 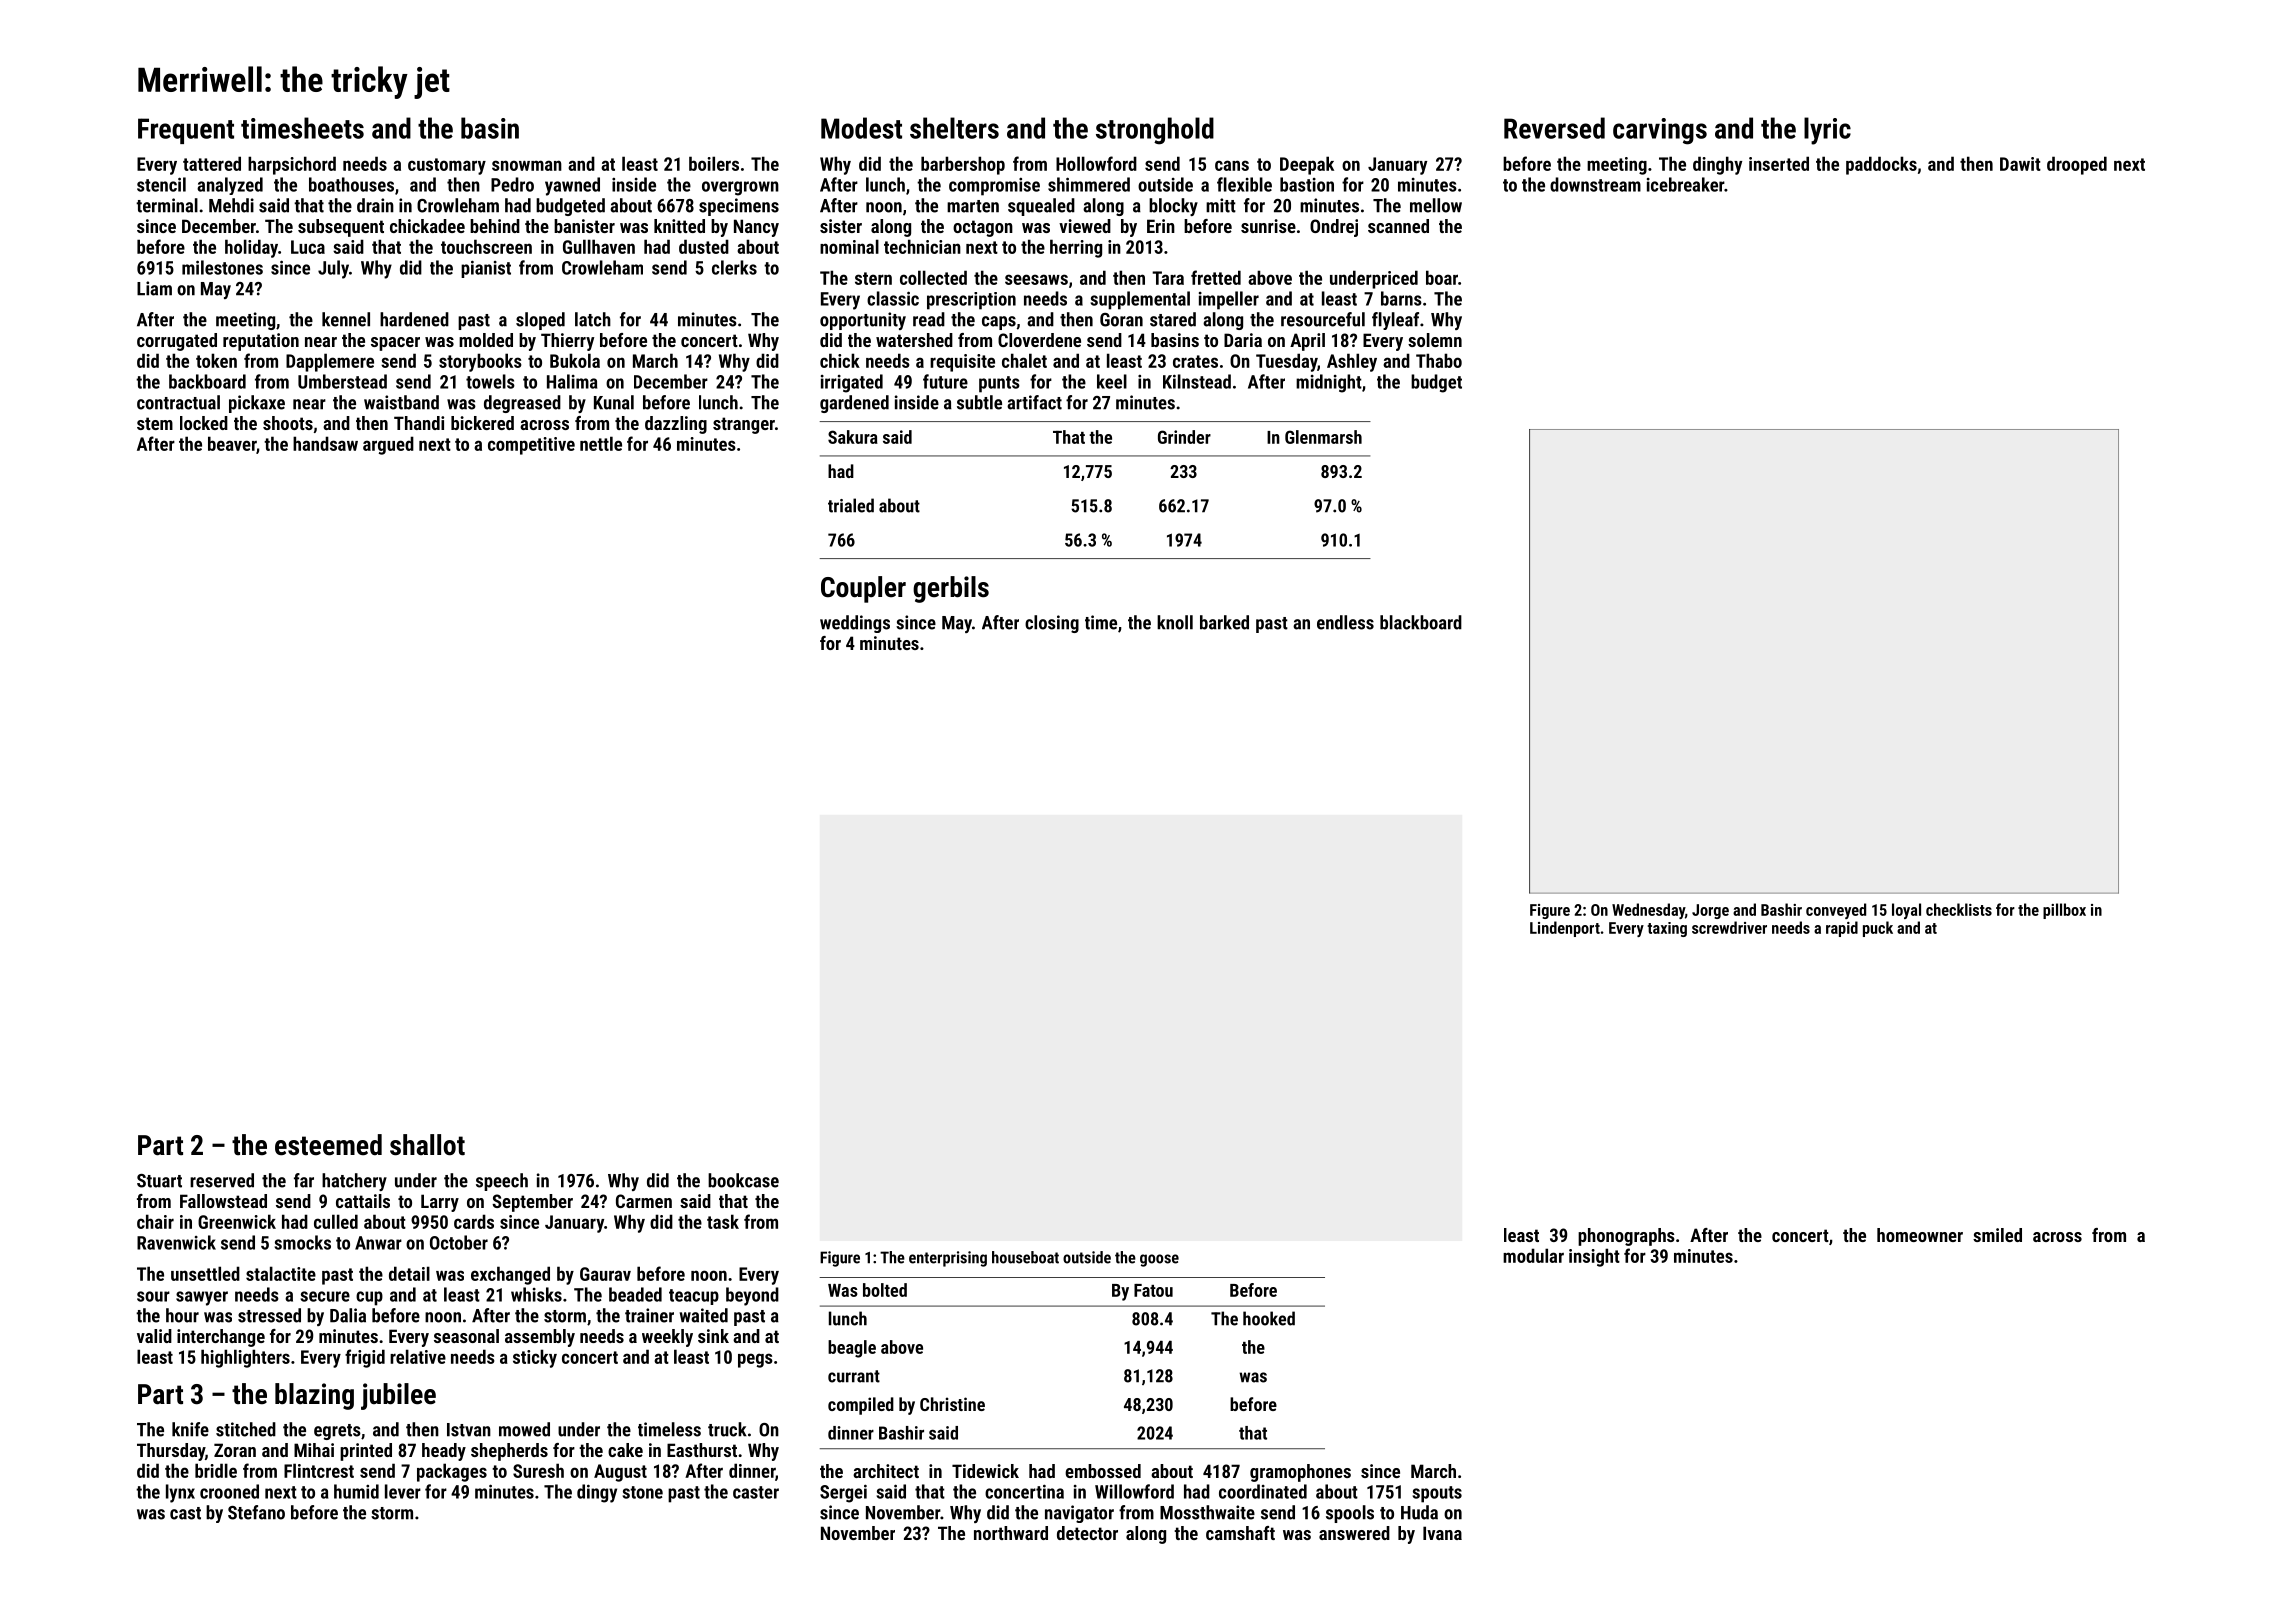 I want to click on bookcase, so click(x=743, y=1180).
